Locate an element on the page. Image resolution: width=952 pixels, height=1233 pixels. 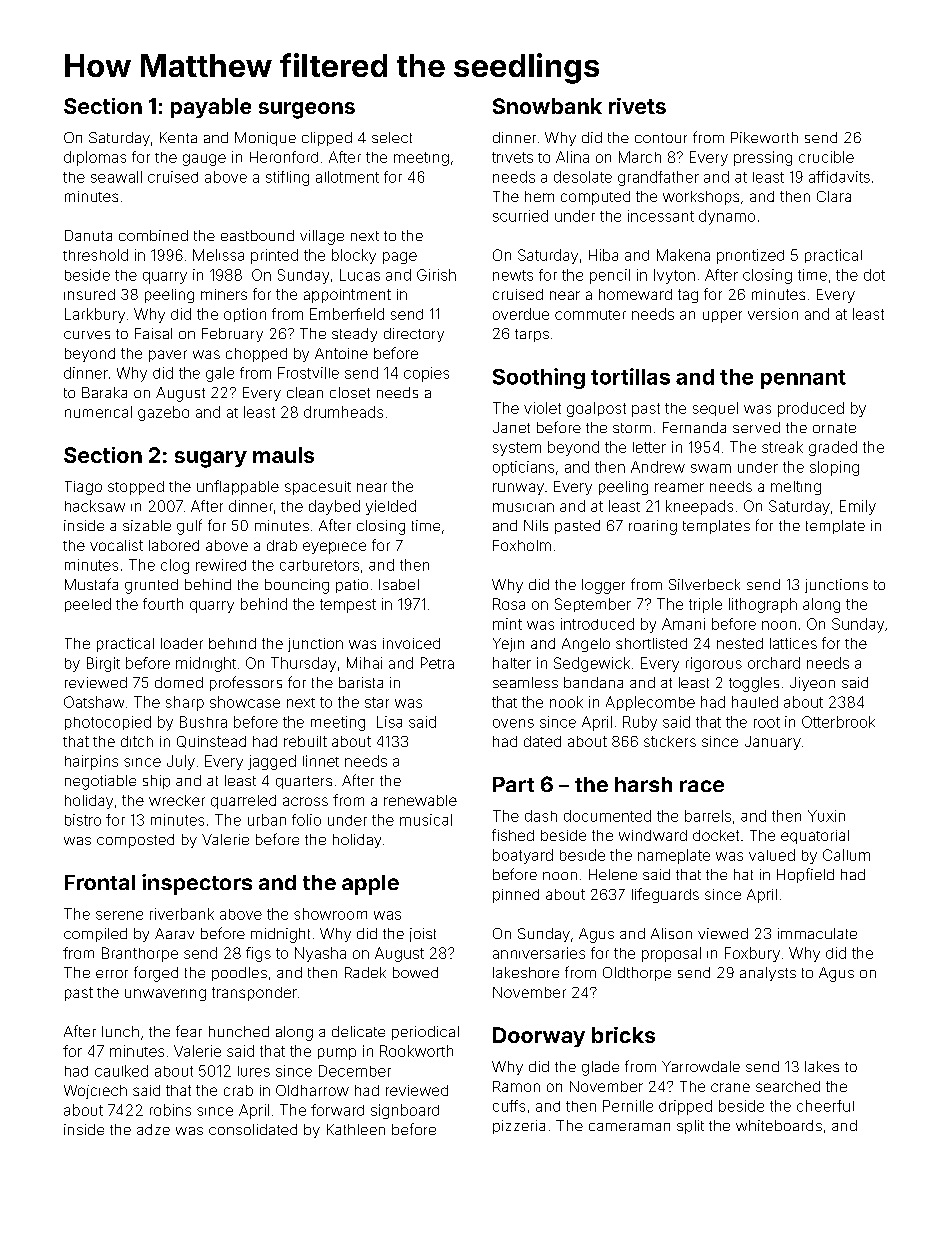
incessant is located at coordinates (661, 216).
